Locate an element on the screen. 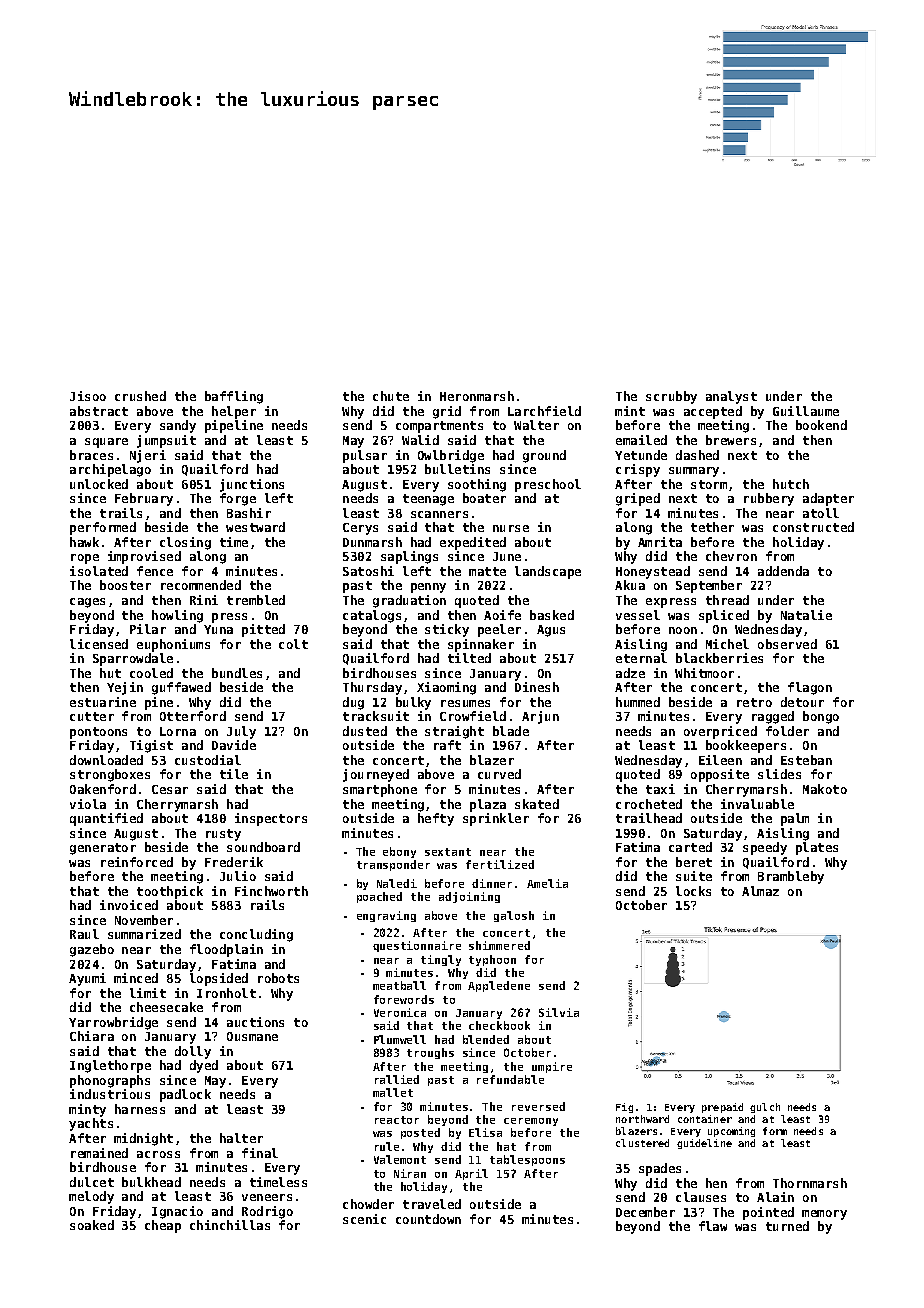 The width and height of the screenshot is (924, 1308). tablespoons is located at coordinates (527, 1160).
